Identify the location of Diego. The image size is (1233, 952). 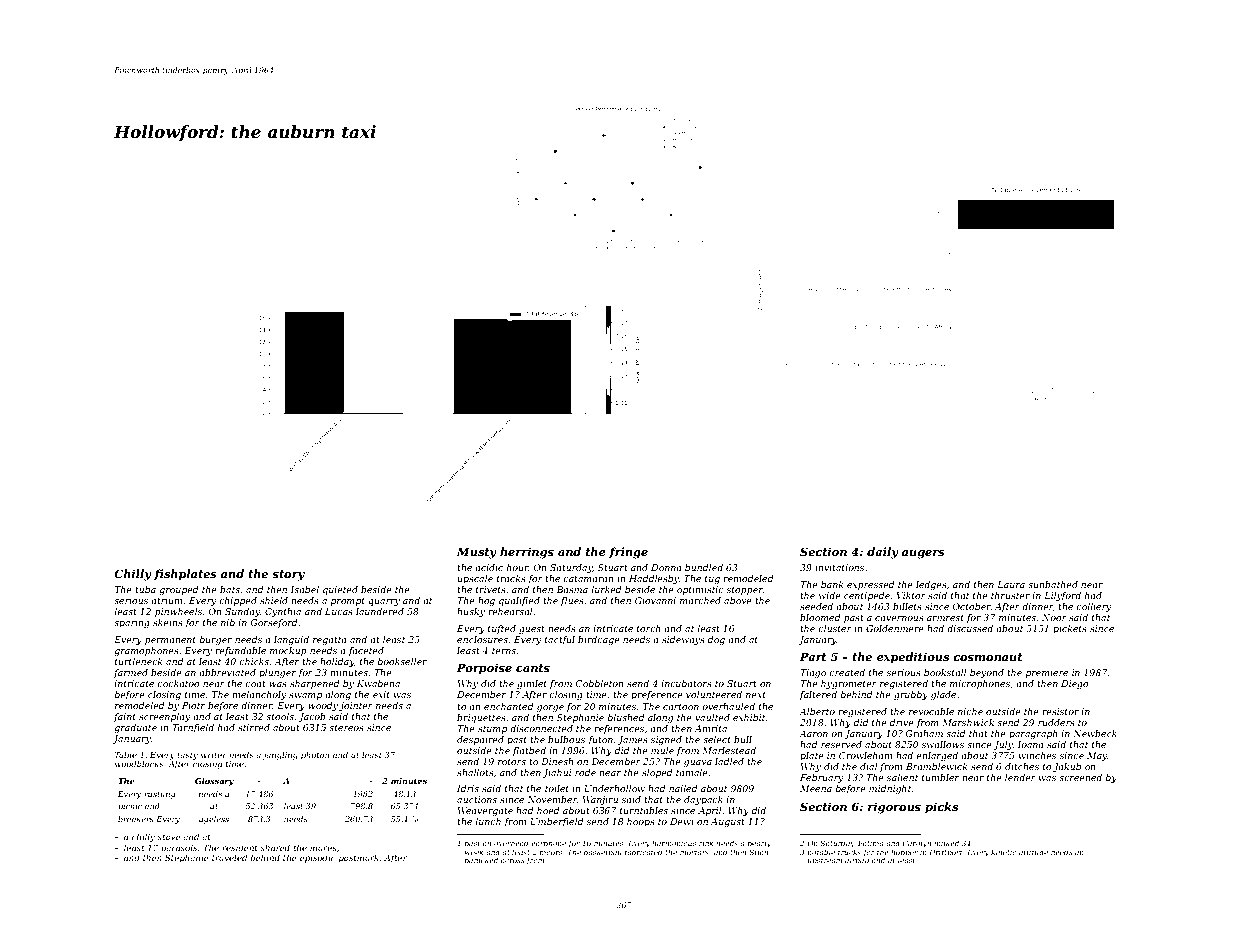
(1075, 684).
